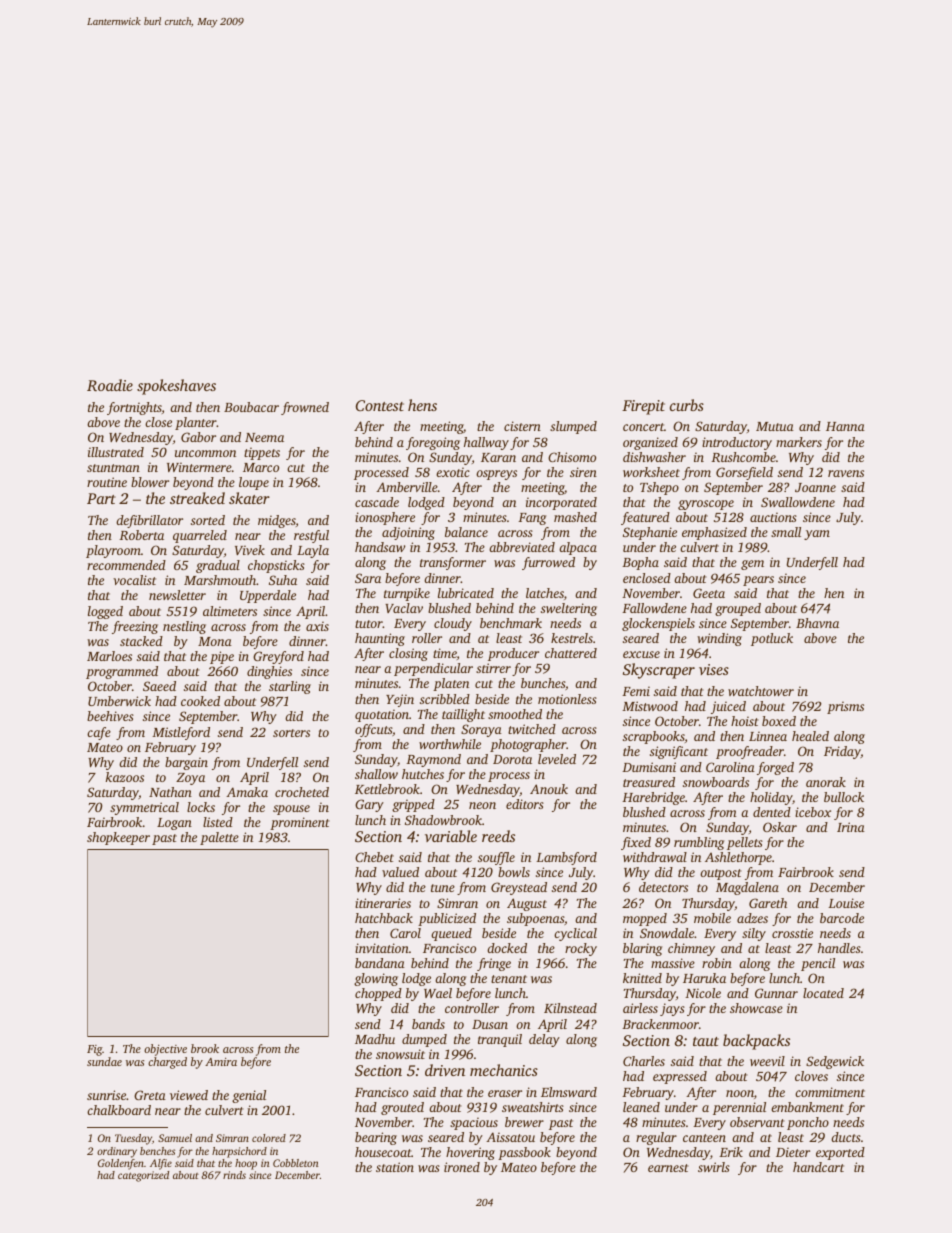  Describe the element at coordinates (533, 1107) in the screenshot. I see `sweatshirts` at that location.
